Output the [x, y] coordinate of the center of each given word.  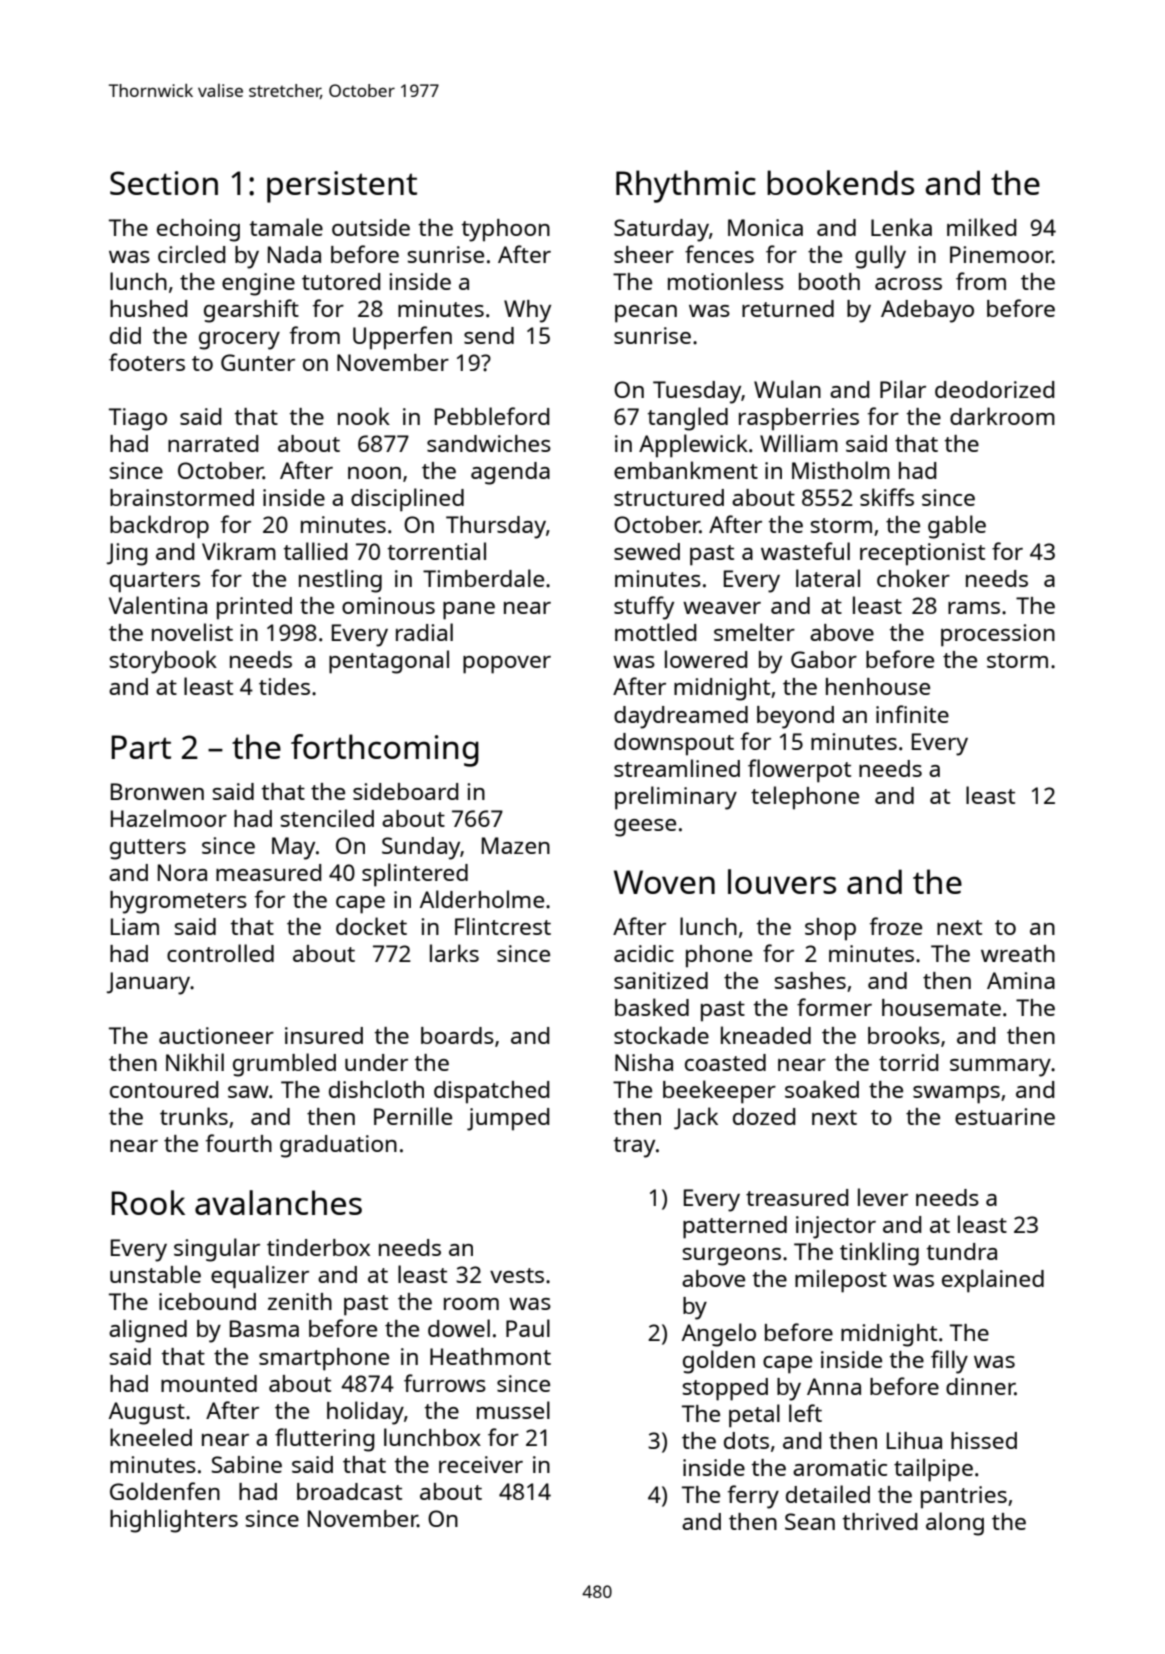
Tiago [138, 419]
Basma [264, 1328]
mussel [513, 1410]
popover [507, 665]
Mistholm [841, 470]
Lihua [914, 1440]
